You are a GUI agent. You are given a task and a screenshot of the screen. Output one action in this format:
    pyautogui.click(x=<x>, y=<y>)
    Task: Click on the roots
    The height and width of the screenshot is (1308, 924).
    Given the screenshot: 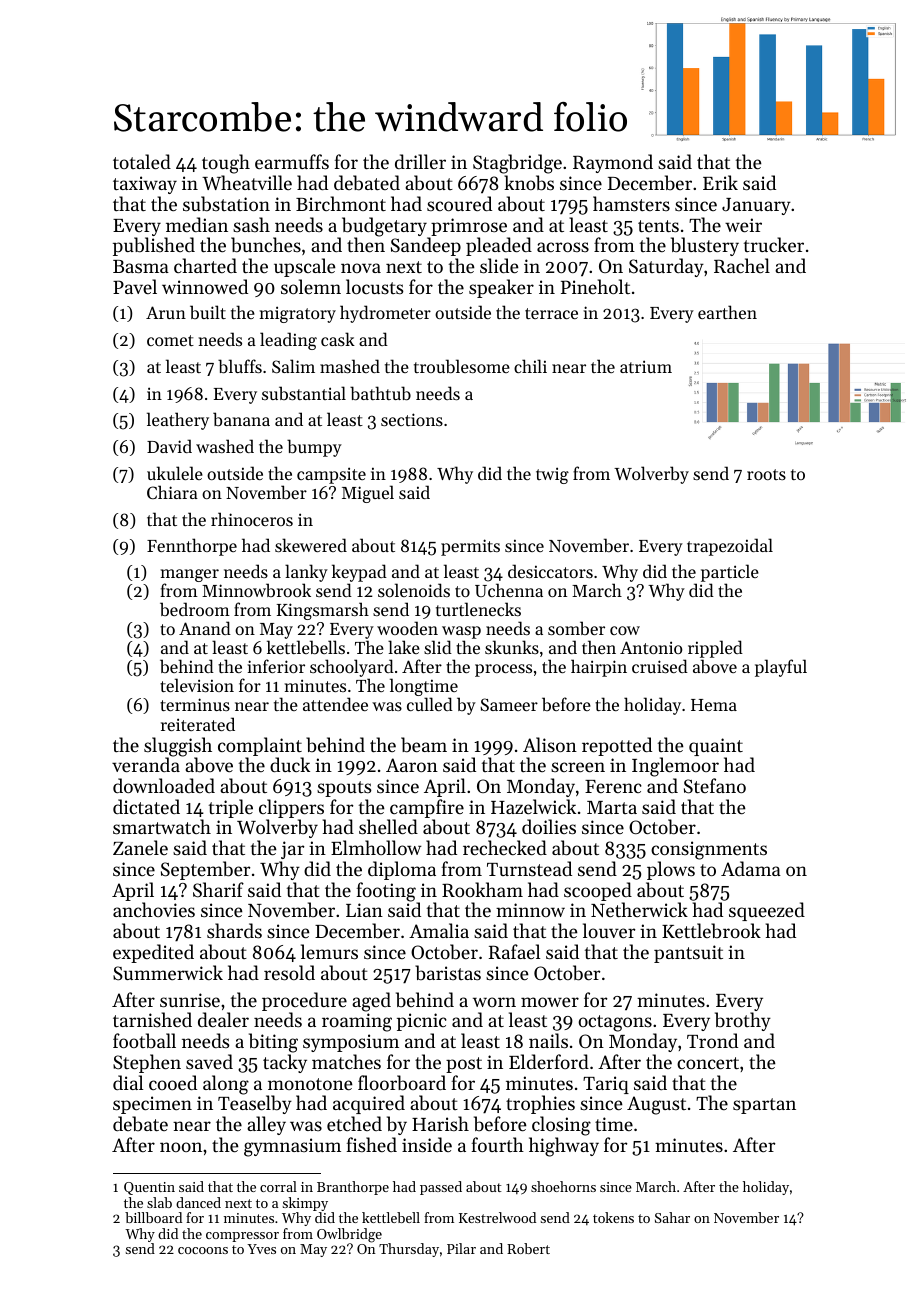 What is the action you would take?
    pyautogui.click(x=766, y=474)
